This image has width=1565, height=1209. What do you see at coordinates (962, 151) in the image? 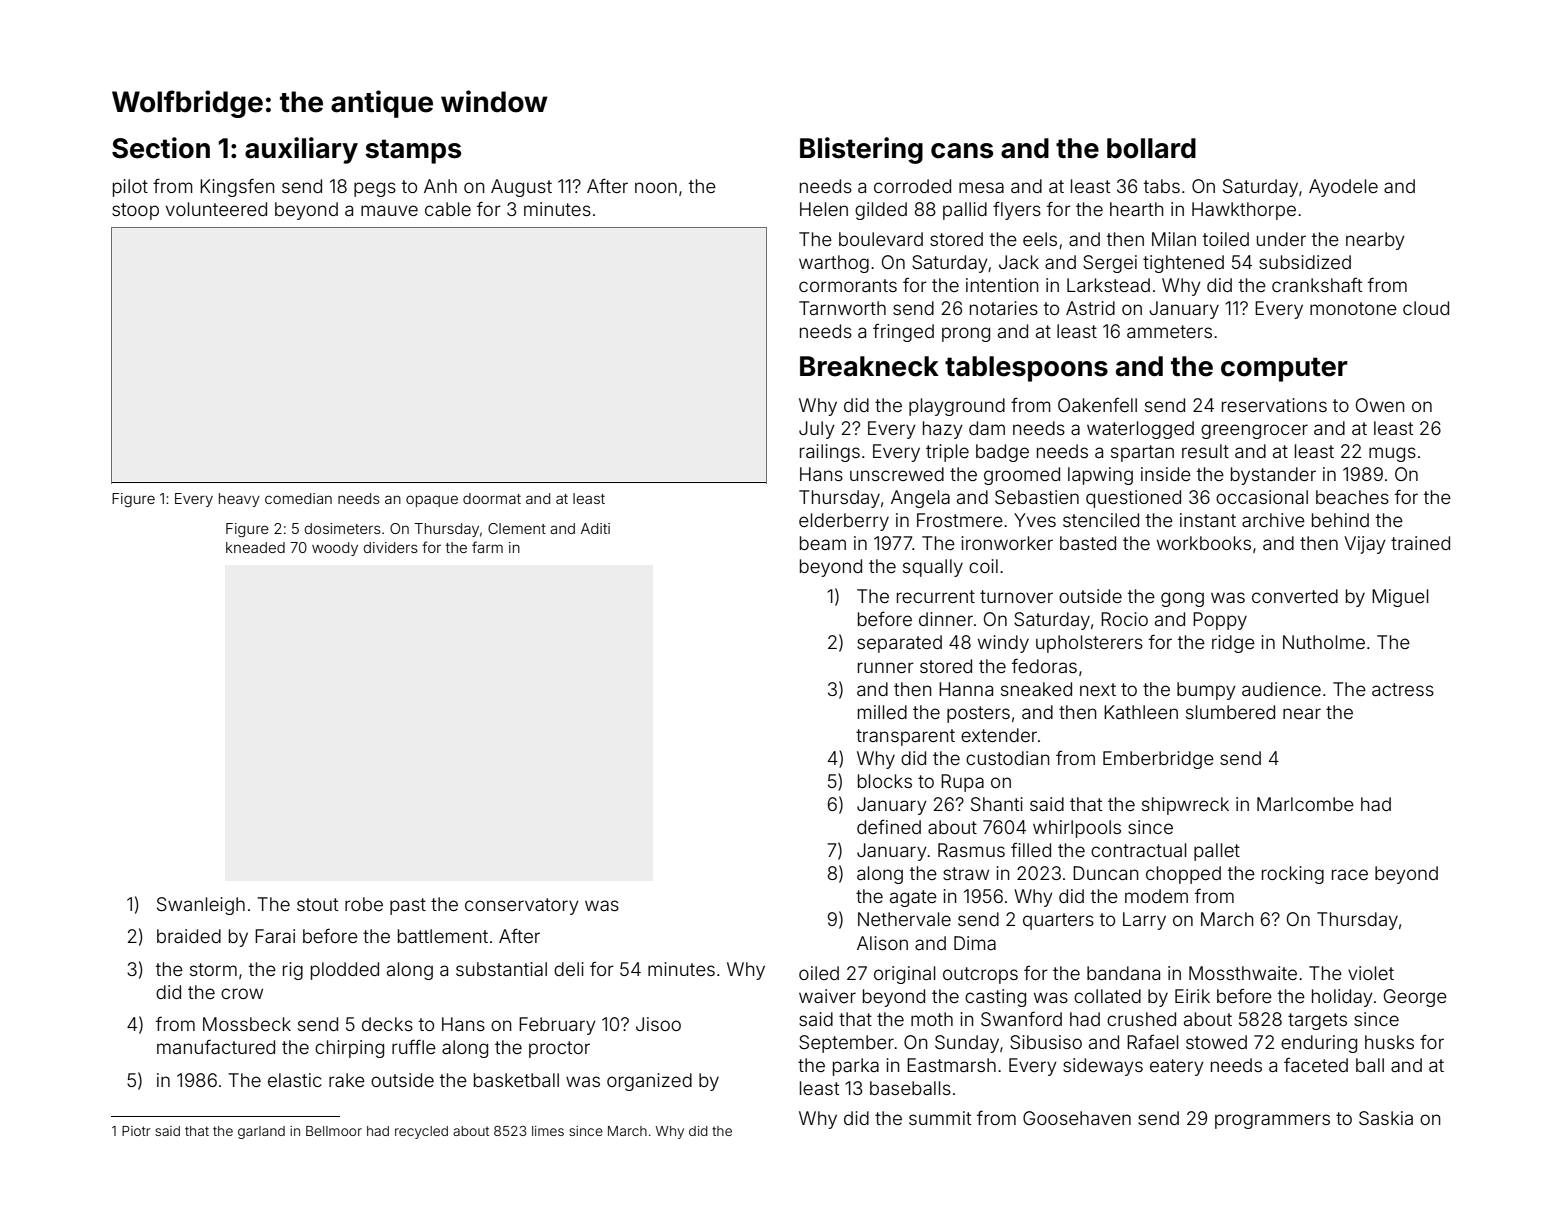
I see `cans` at bounding box center [962, 151].
